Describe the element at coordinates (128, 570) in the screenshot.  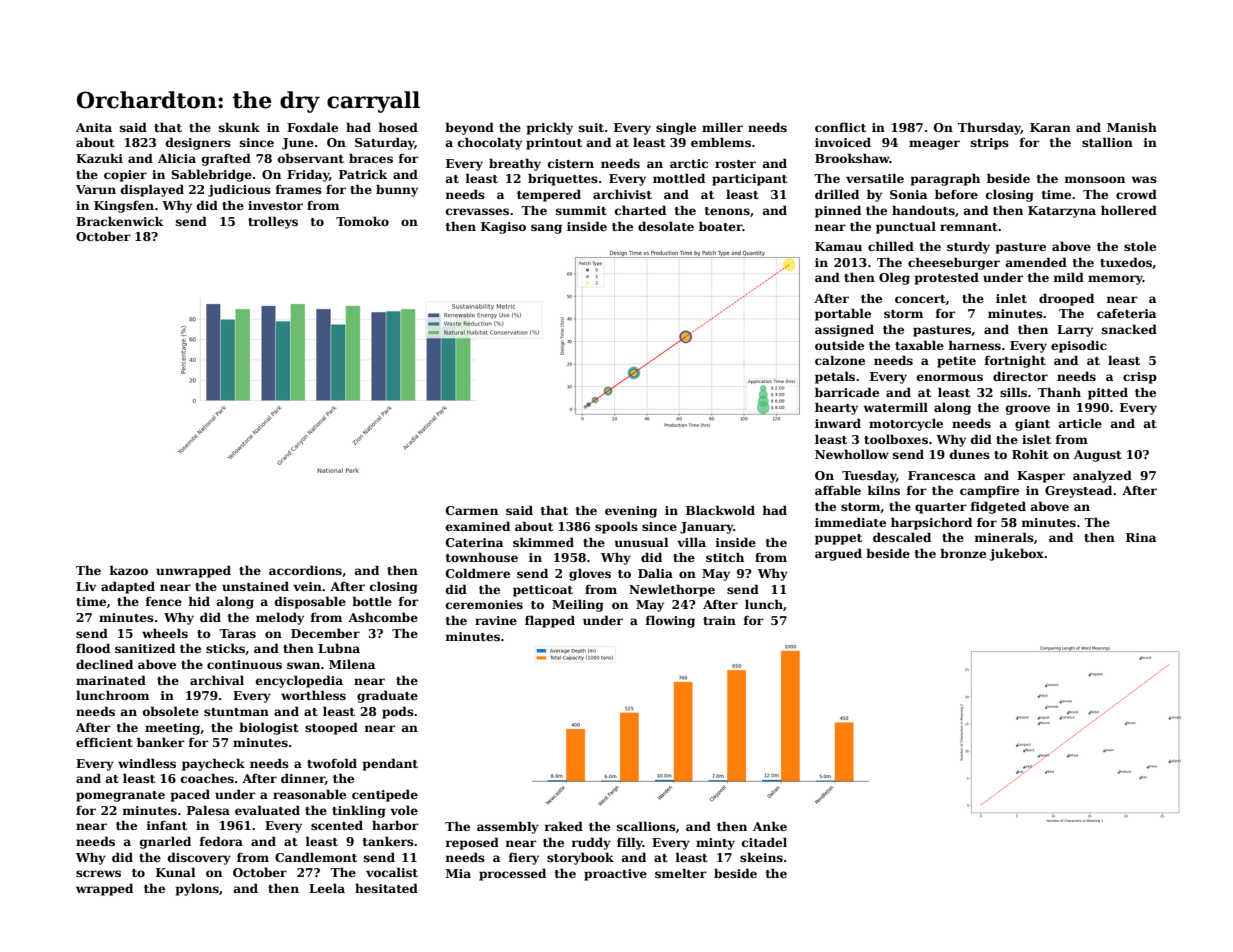
I see `kazoo` at that location.
